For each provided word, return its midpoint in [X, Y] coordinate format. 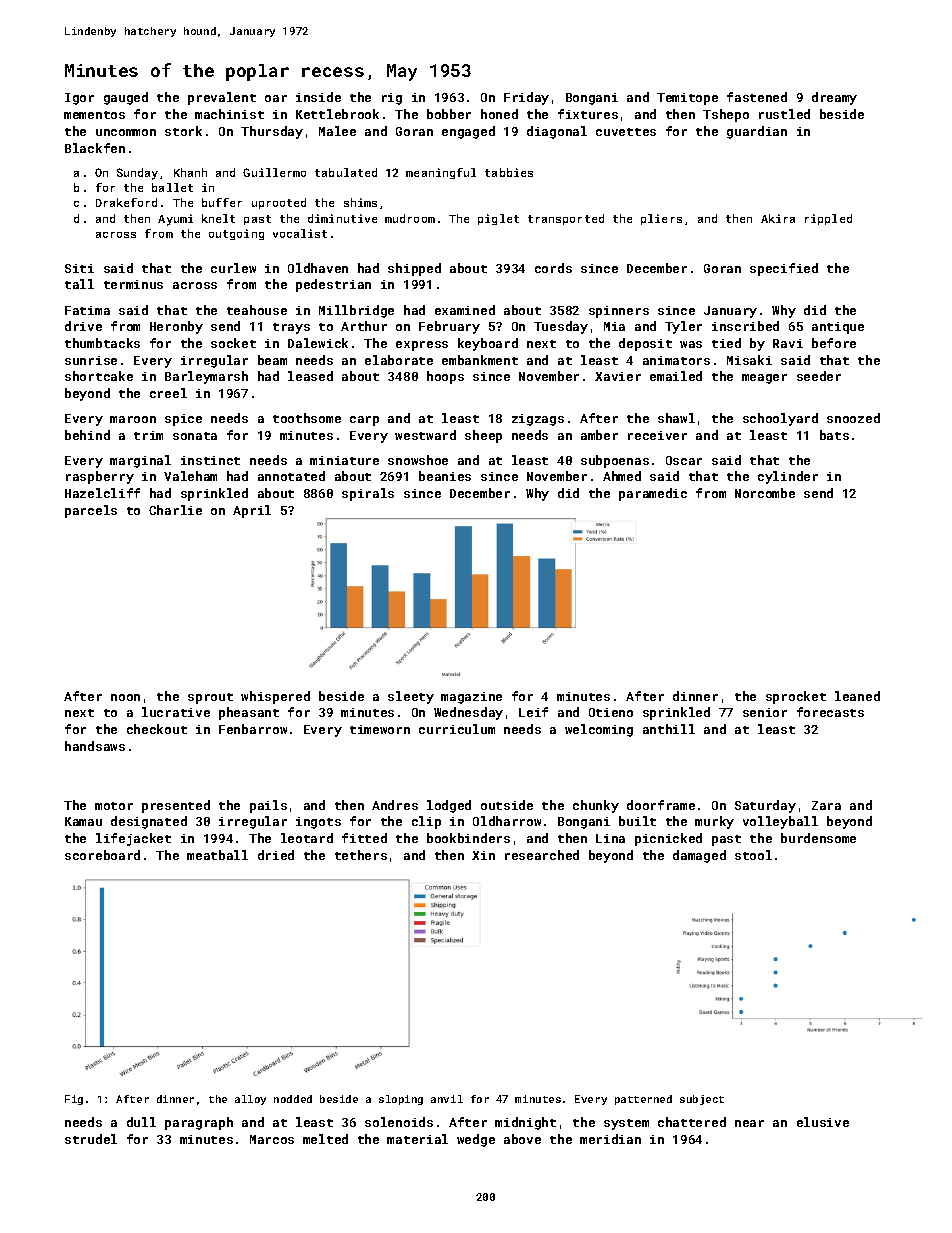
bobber [449, 114]
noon [125, 697]
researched [542, 855]
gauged [126, 98]
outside [507, 805]
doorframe [661, 805]
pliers [661, 219]
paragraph [199, 1123]
